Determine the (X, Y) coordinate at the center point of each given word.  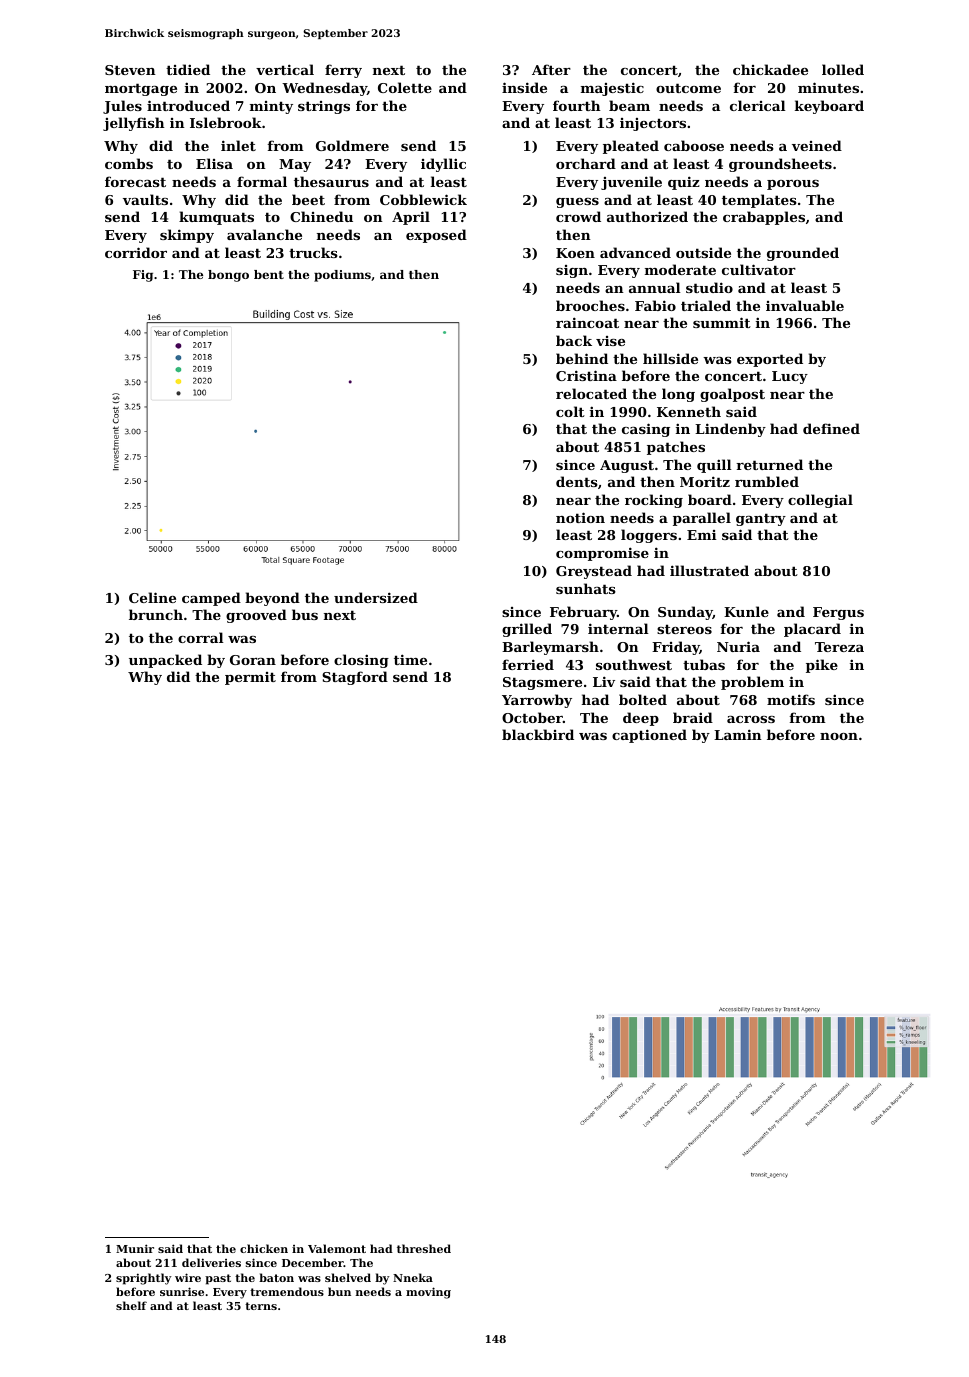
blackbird (538, 734)
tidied (188, 69)
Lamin (738, 734)
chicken (264, 1248)
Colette (405, 87)
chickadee (770, 69)
